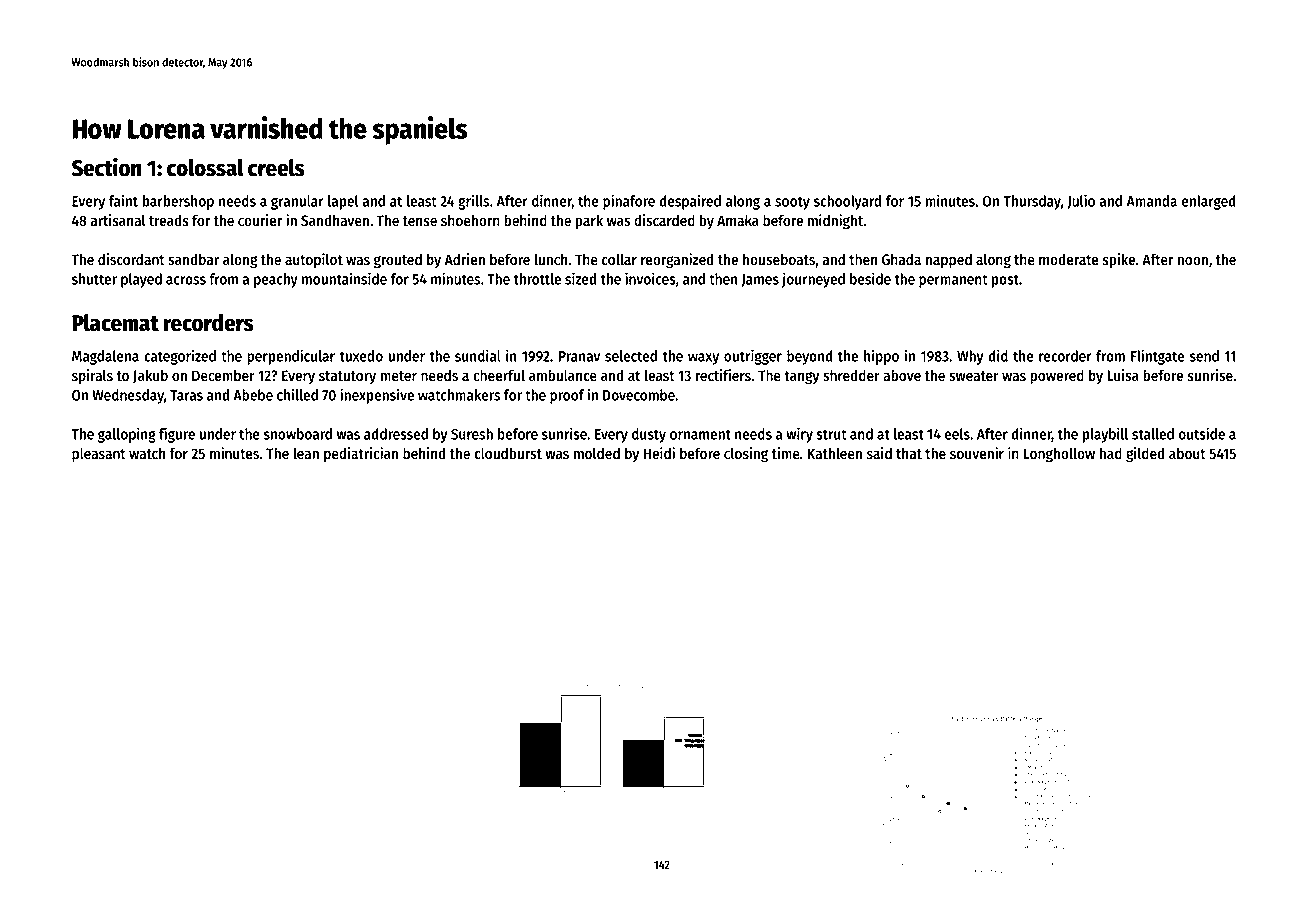 The height and width of the screenshot is (924, 1308). I want to click on Pranav, so click(579, 356).
